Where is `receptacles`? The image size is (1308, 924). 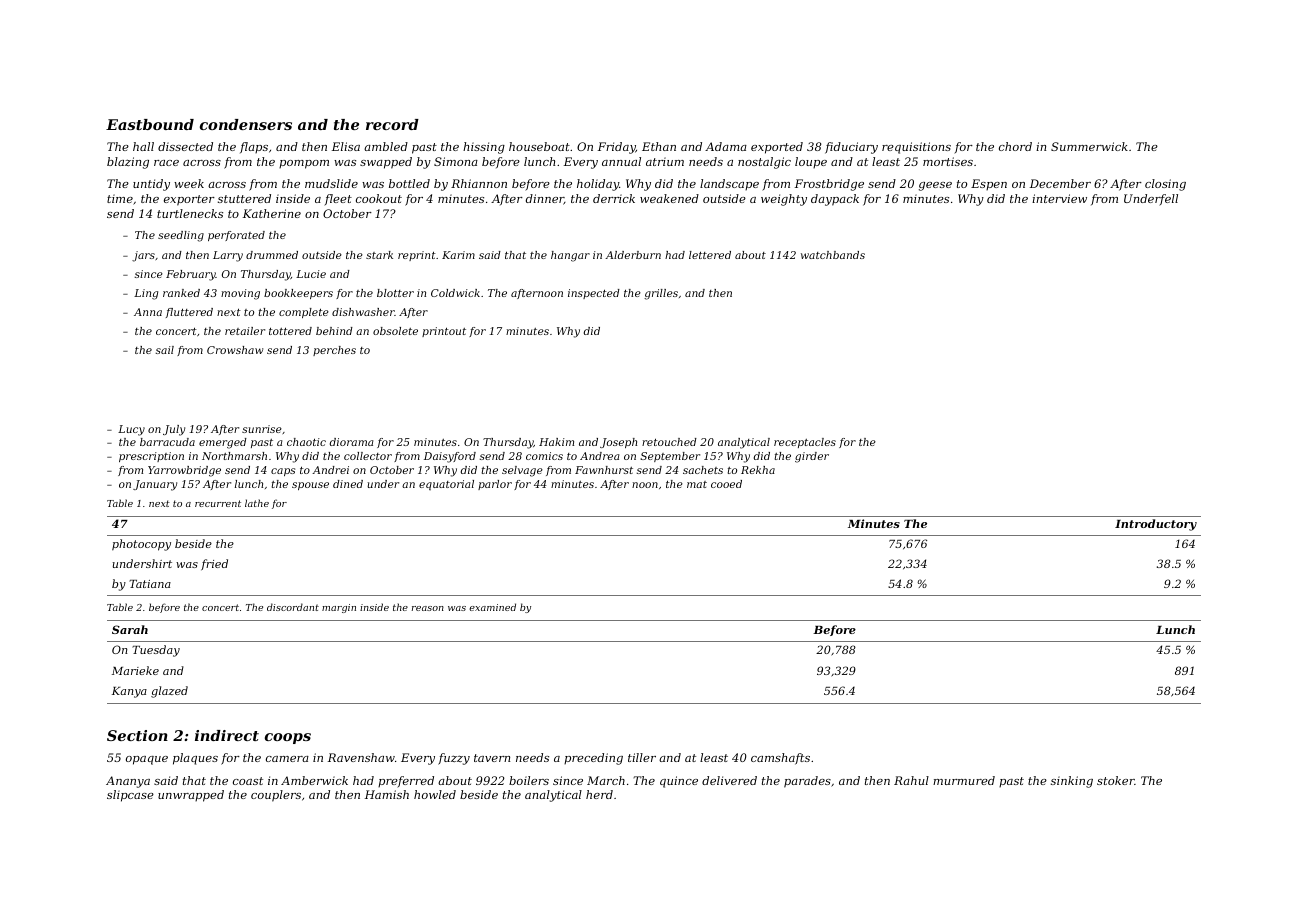 receptacles is located at coordinates (805, 443).
